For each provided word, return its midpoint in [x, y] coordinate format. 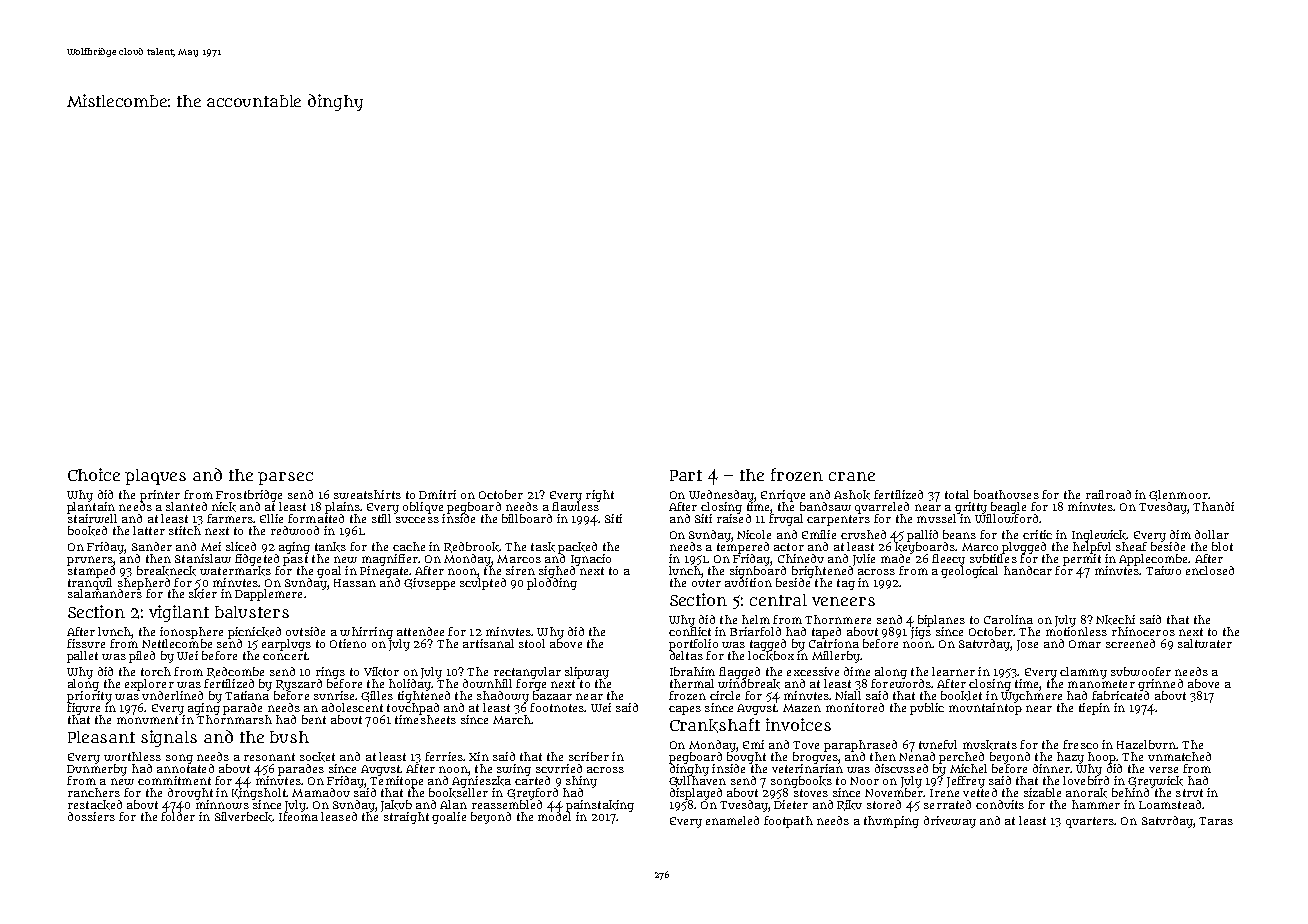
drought [190, 794]
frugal [786, 520]
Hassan [355, 583]
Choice [94, 474]
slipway [587, 673]
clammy [1083, 673]
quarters [1090, 822]
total [957, 494]
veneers [843, 601]
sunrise [335, 695]
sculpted [483, 583]
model [554, 816]
